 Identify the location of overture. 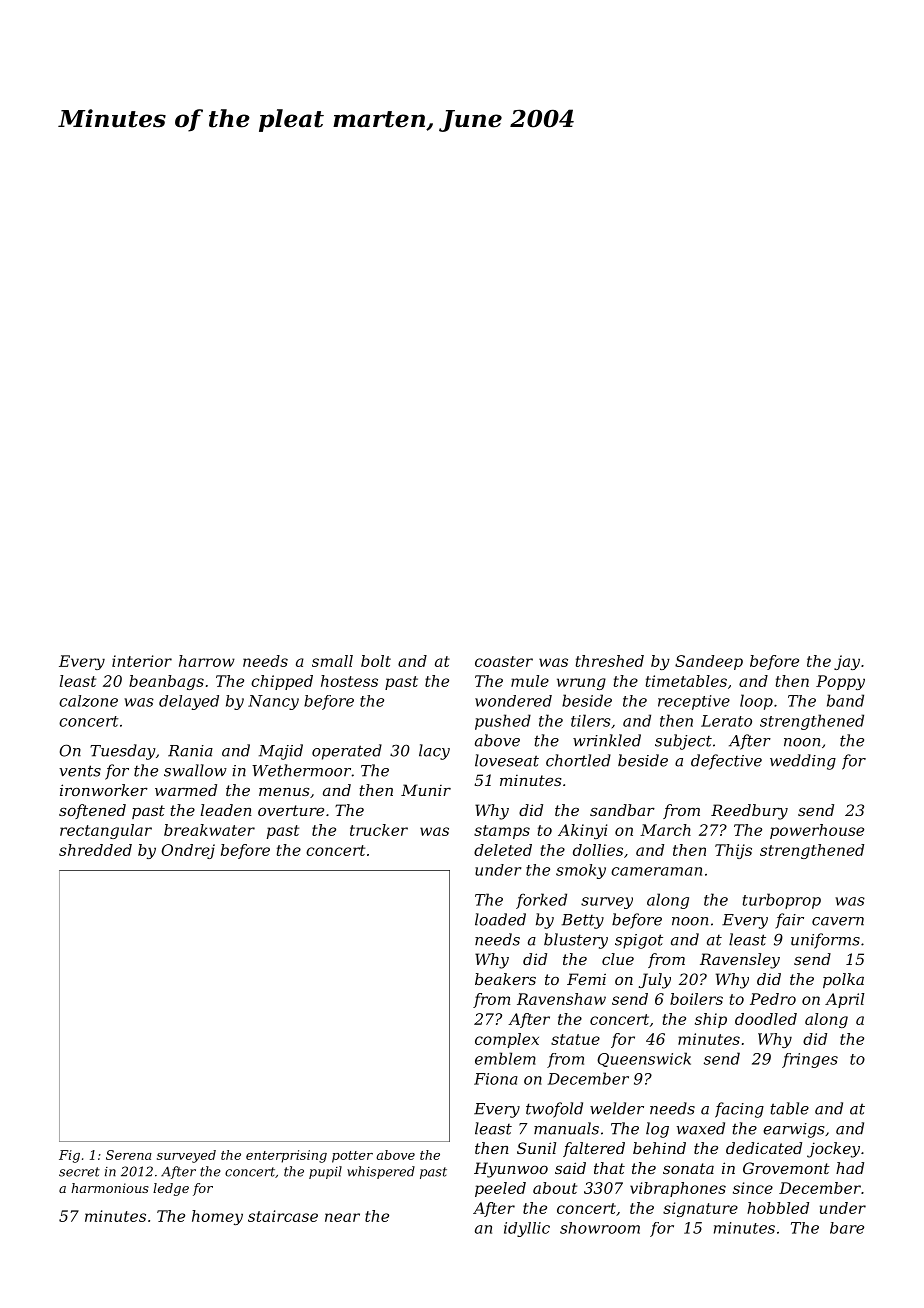
(291, 810).
